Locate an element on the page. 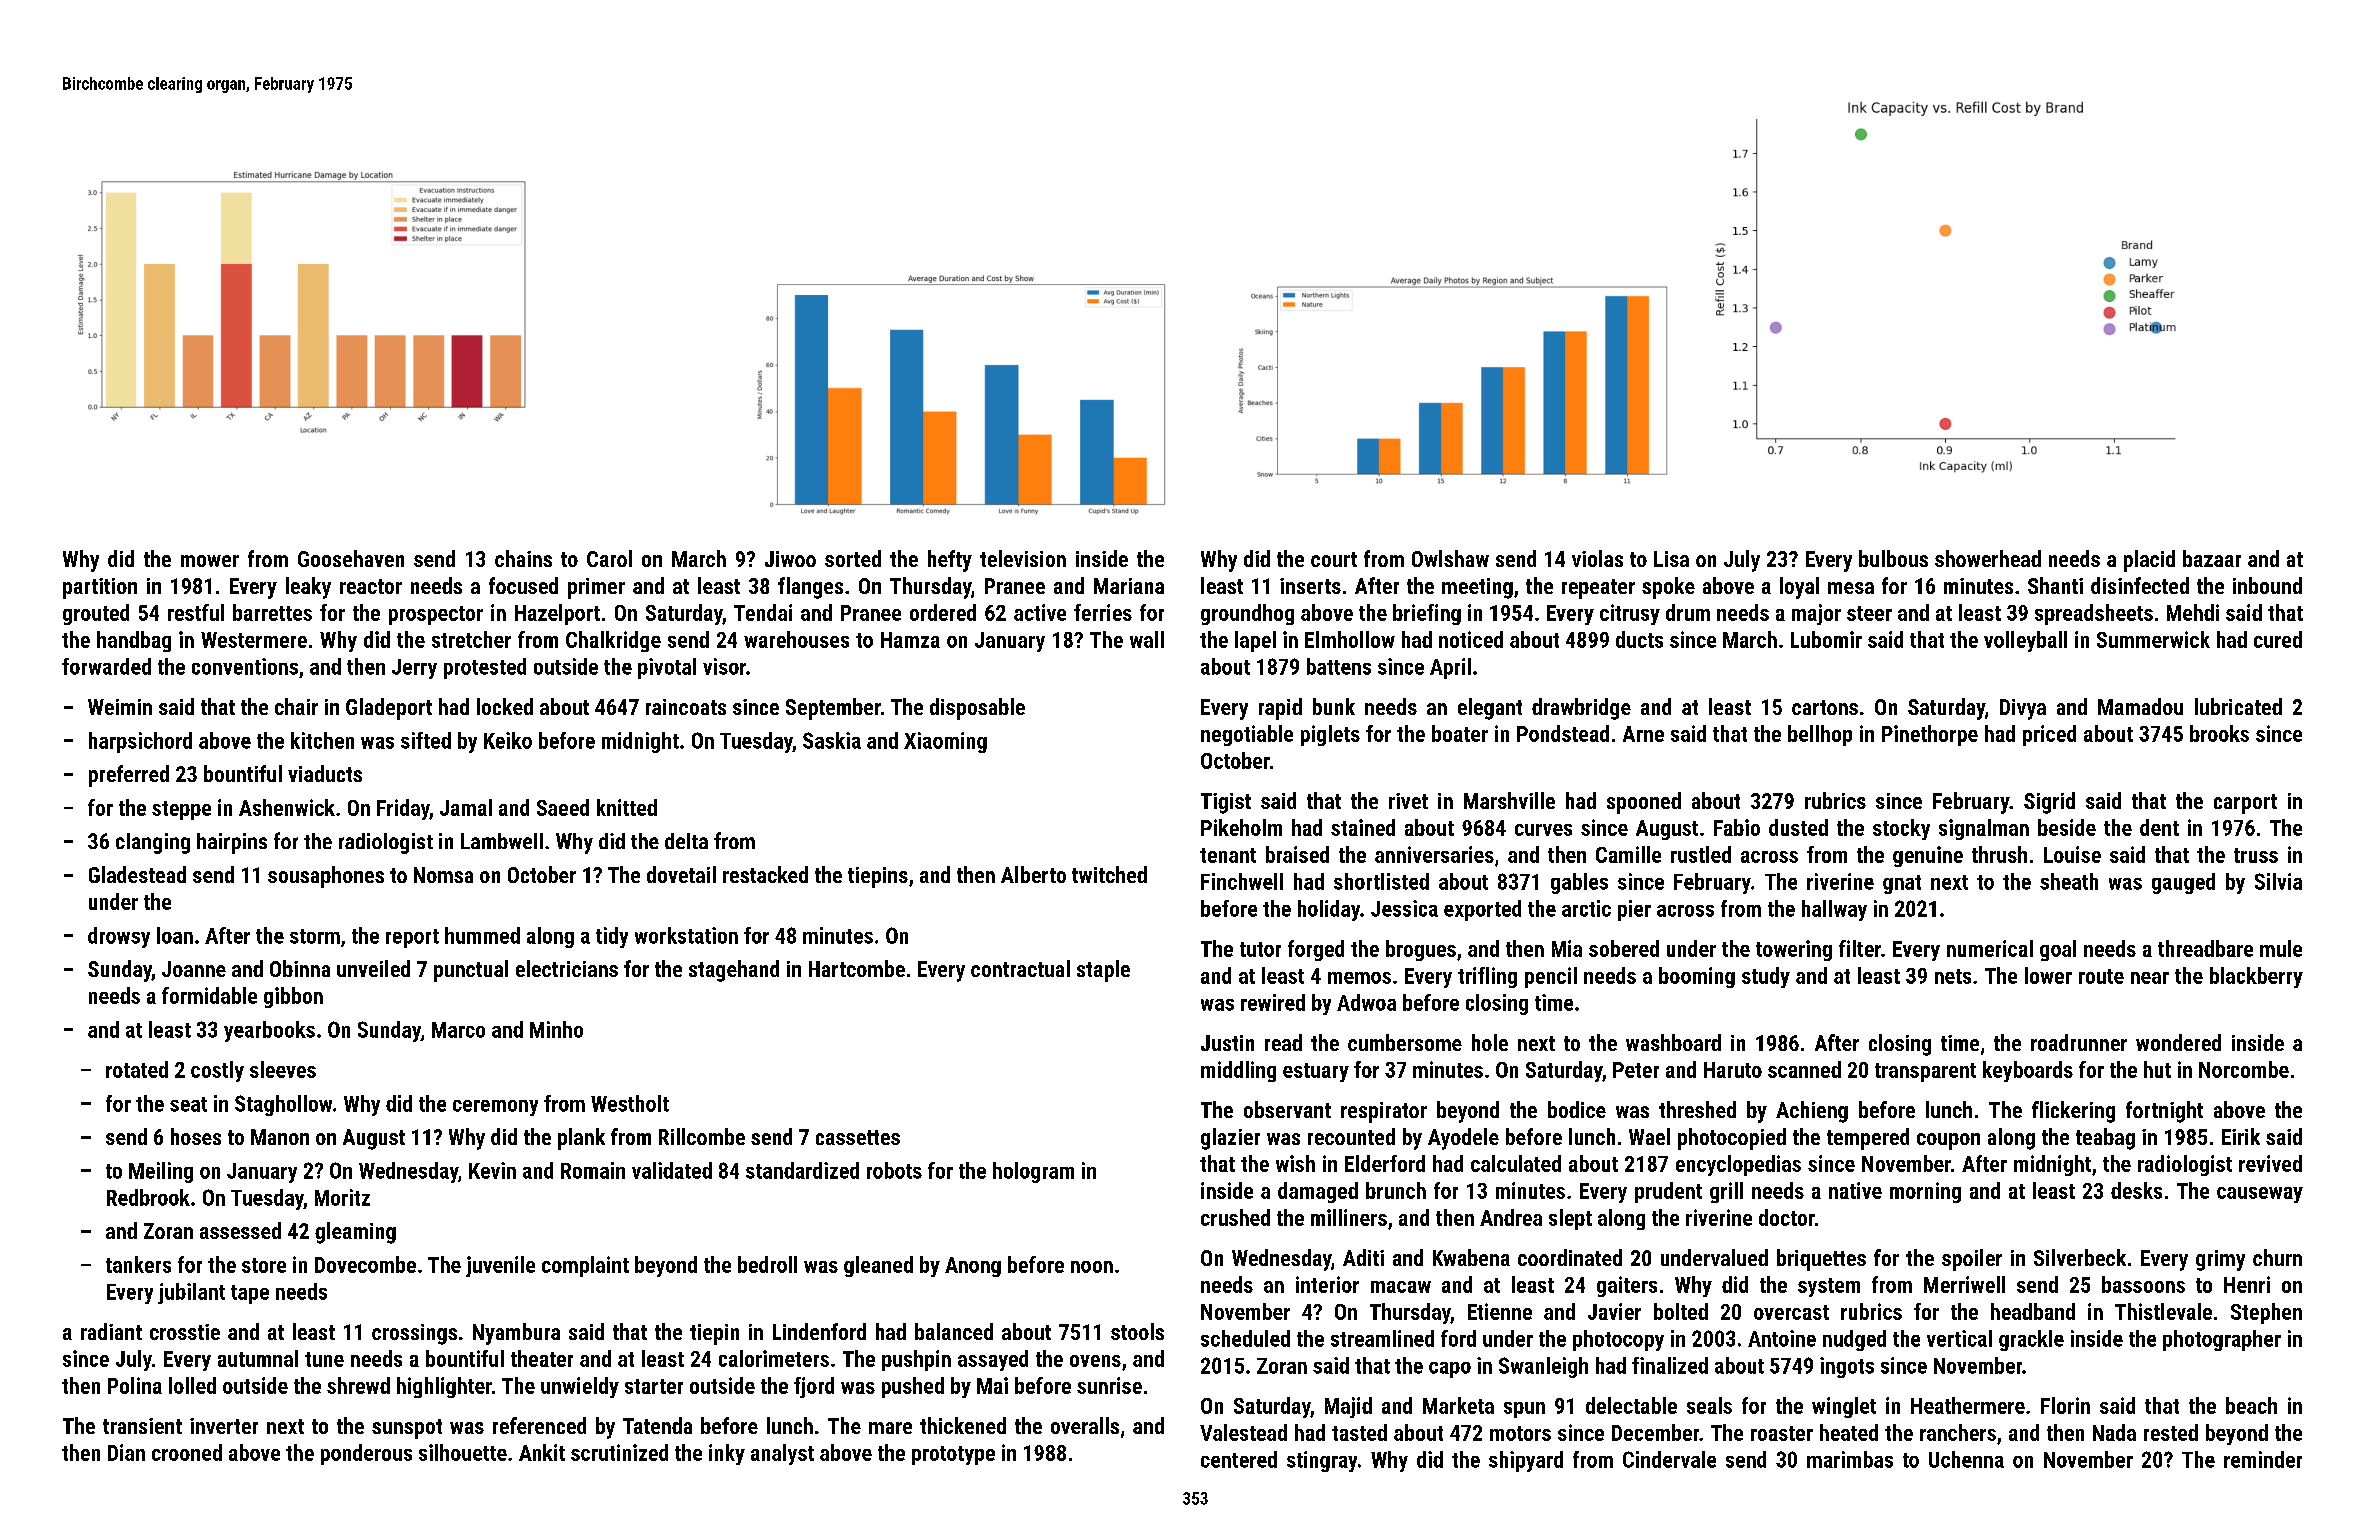 The width and height of the page is (2365, 1530). Uchenna is located at coordinates (1966, 1459).
